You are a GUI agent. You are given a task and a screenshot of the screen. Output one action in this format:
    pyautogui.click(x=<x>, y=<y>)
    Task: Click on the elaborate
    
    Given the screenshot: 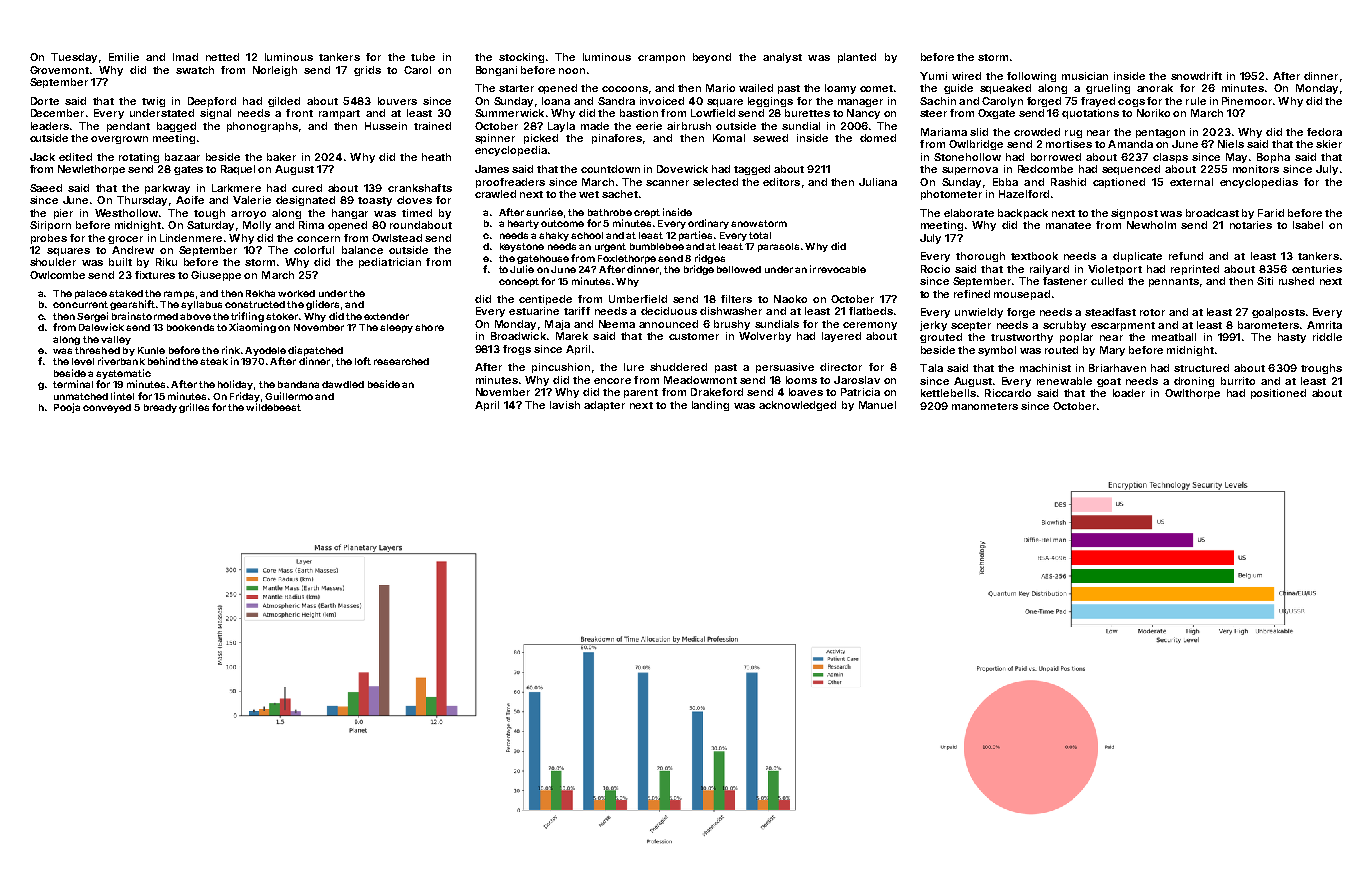 What is the action you would take?
    pyautogui.click(x=969, y=213)
